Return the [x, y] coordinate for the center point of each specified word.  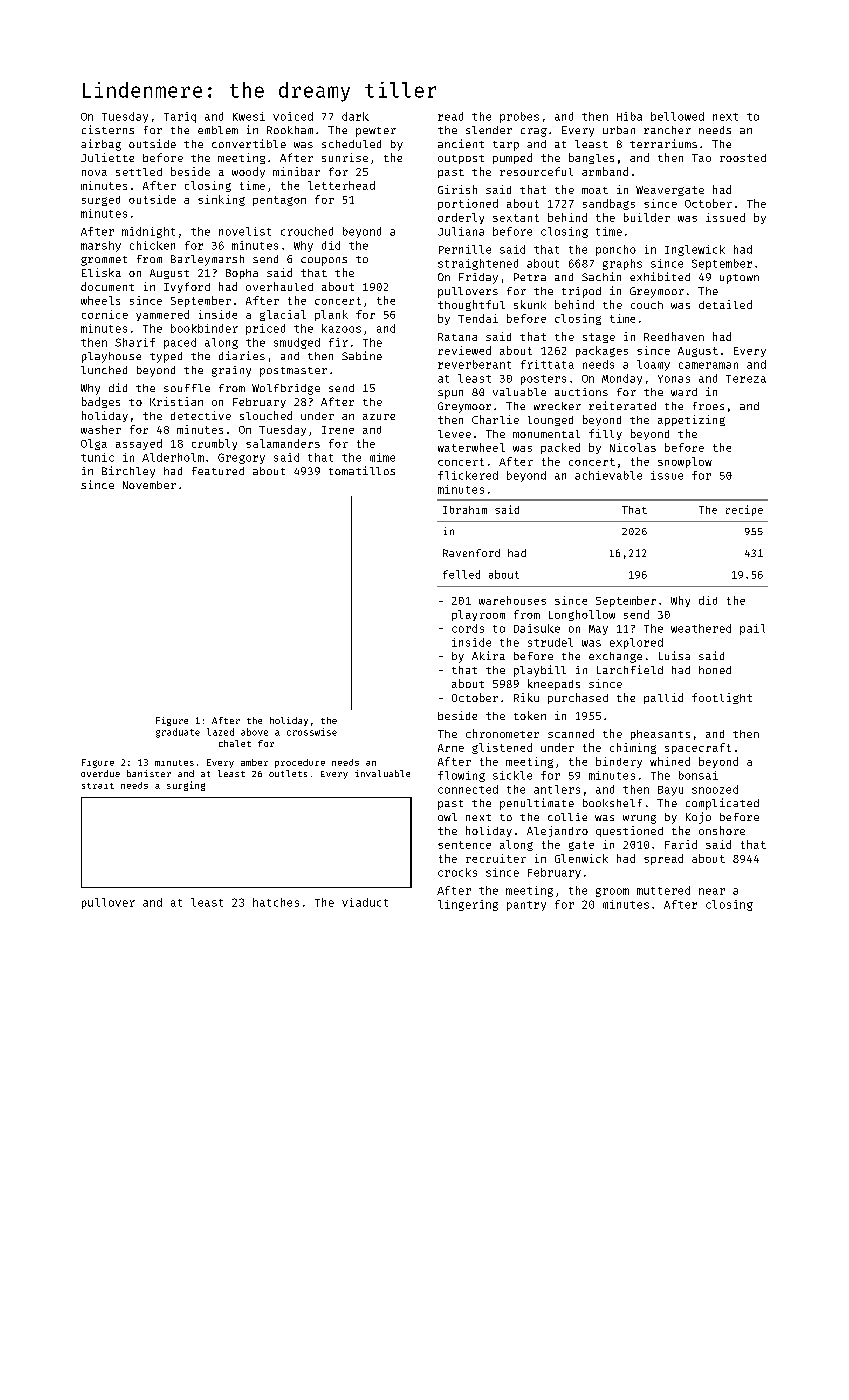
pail [752, 629]
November [149, 485]
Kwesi [249, 116]
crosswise [312, 732]
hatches [276, 902]
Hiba [629, 116]
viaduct [365, 902]
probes [519, 117]
